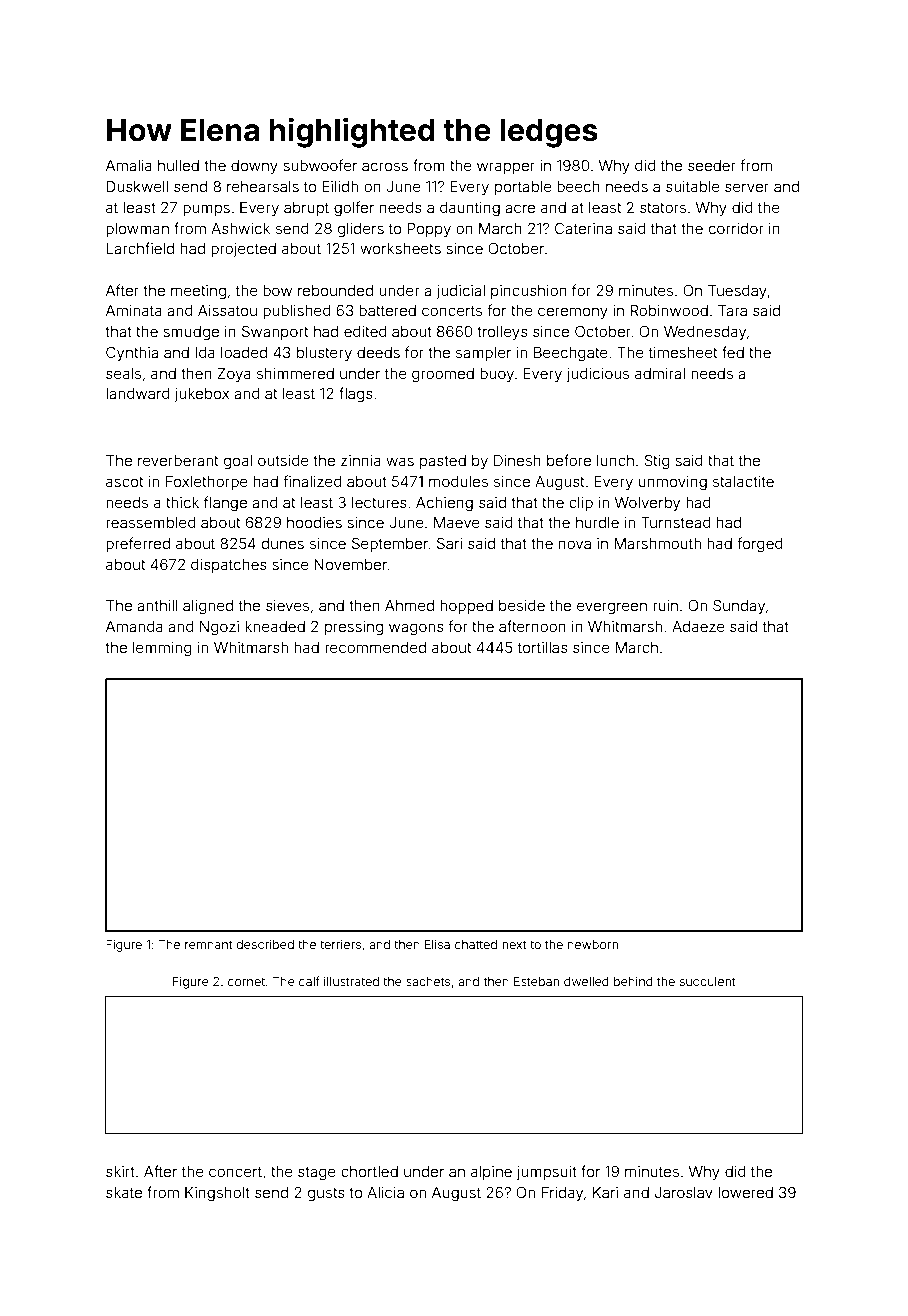 The width and height of the screenshot is (908, 1316). Describe the element at coordinates (536, 981) in the screenshot. I see `Esteban` at that location.
